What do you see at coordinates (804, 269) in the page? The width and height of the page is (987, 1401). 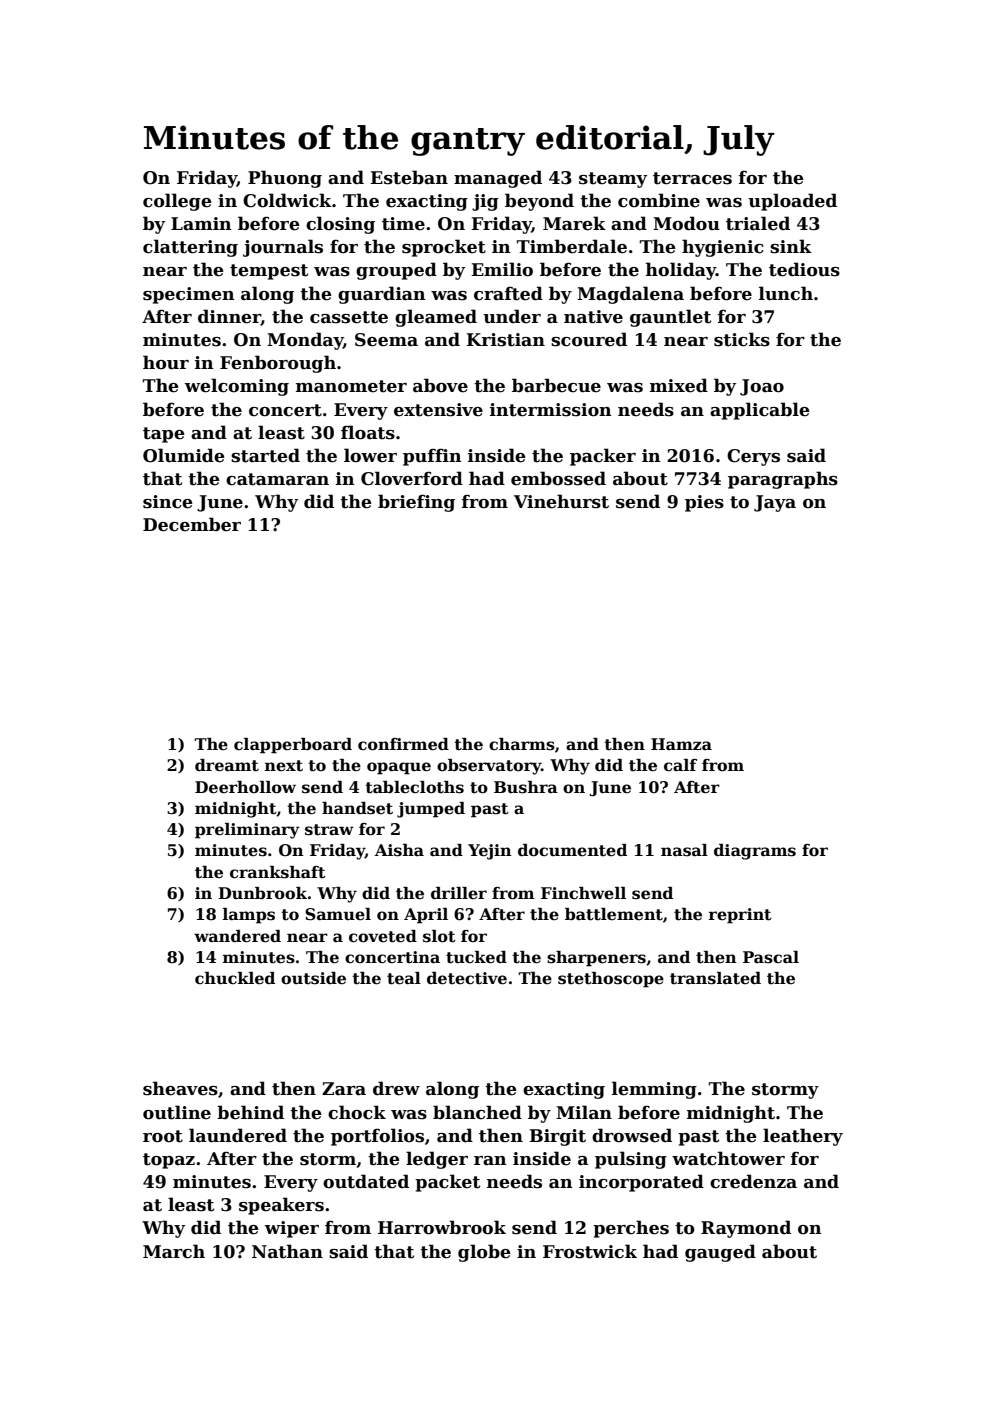 I see `tedious` at bounding box center [804, 269].
